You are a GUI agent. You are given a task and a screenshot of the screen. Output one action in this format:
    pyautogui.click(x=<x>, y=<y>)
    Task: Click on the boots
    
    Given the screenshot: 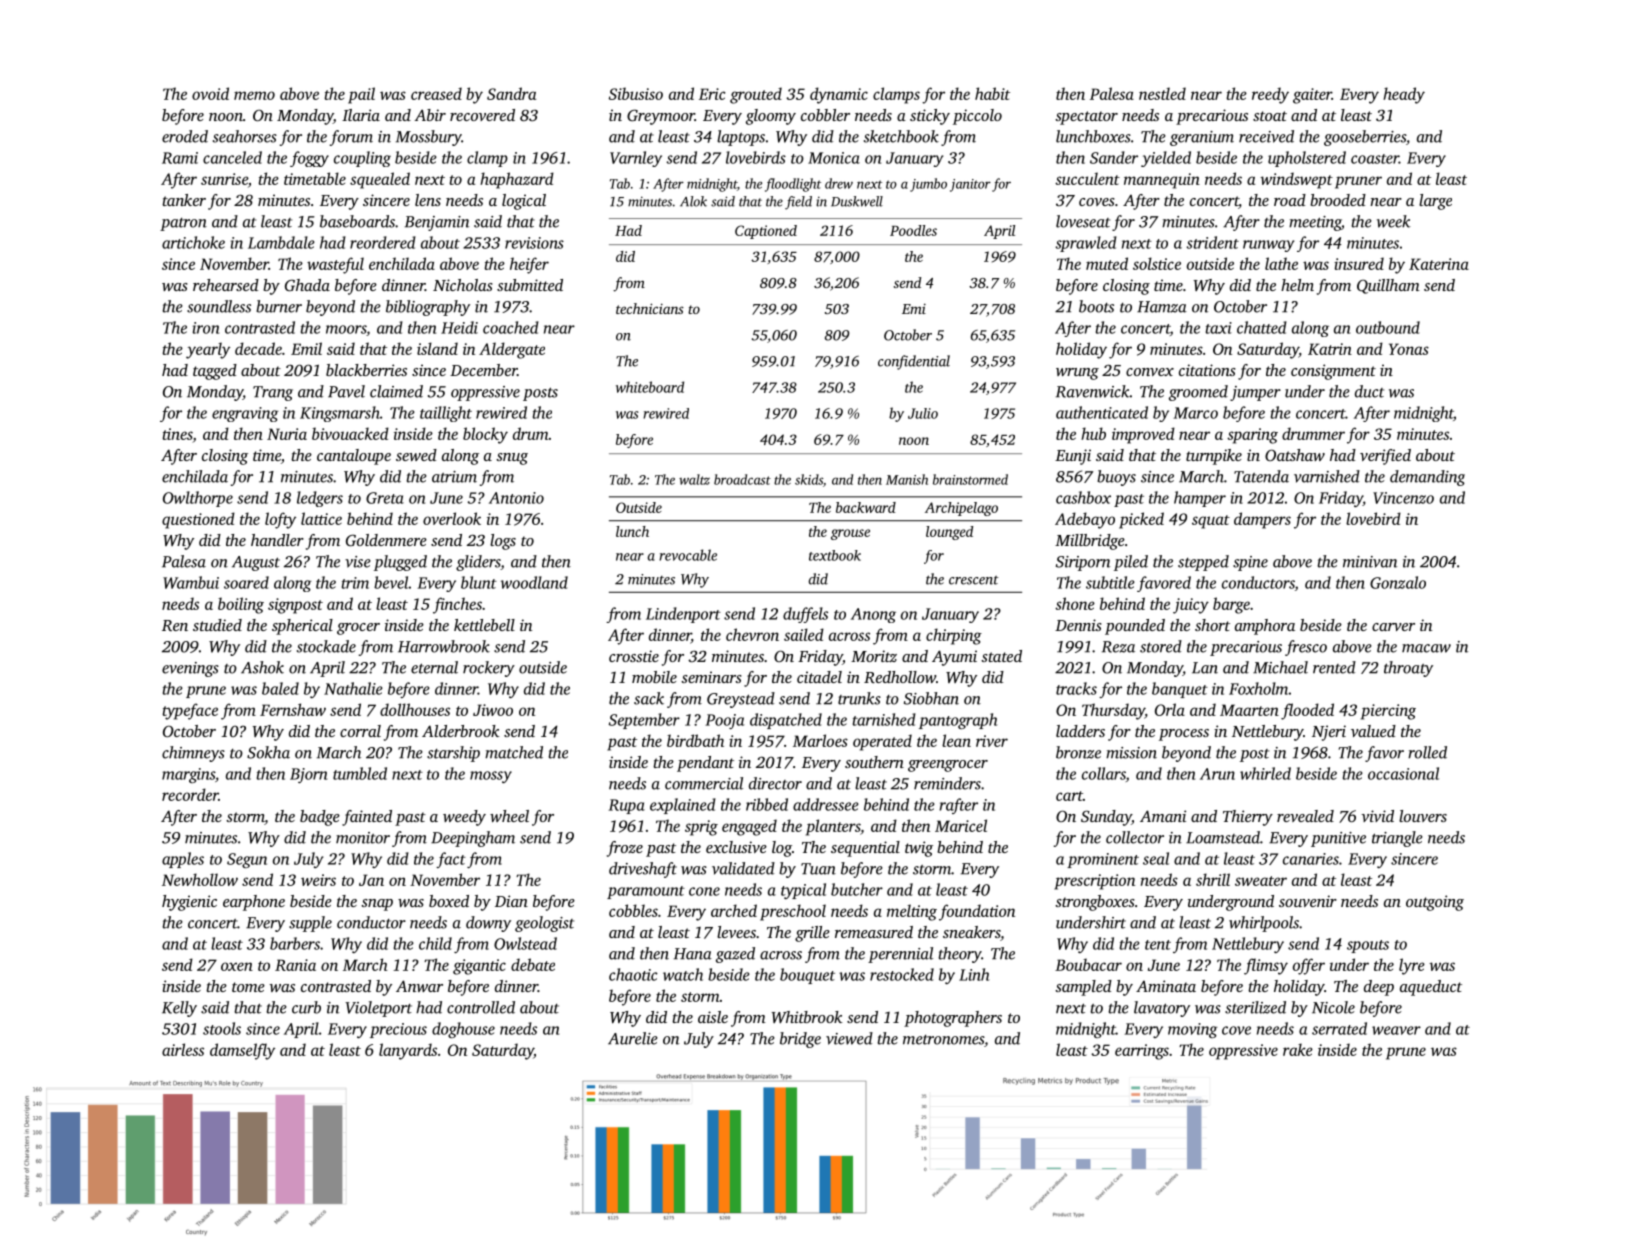 What is the action you would take?
    pyautogui.click(x=1096, y=306)
